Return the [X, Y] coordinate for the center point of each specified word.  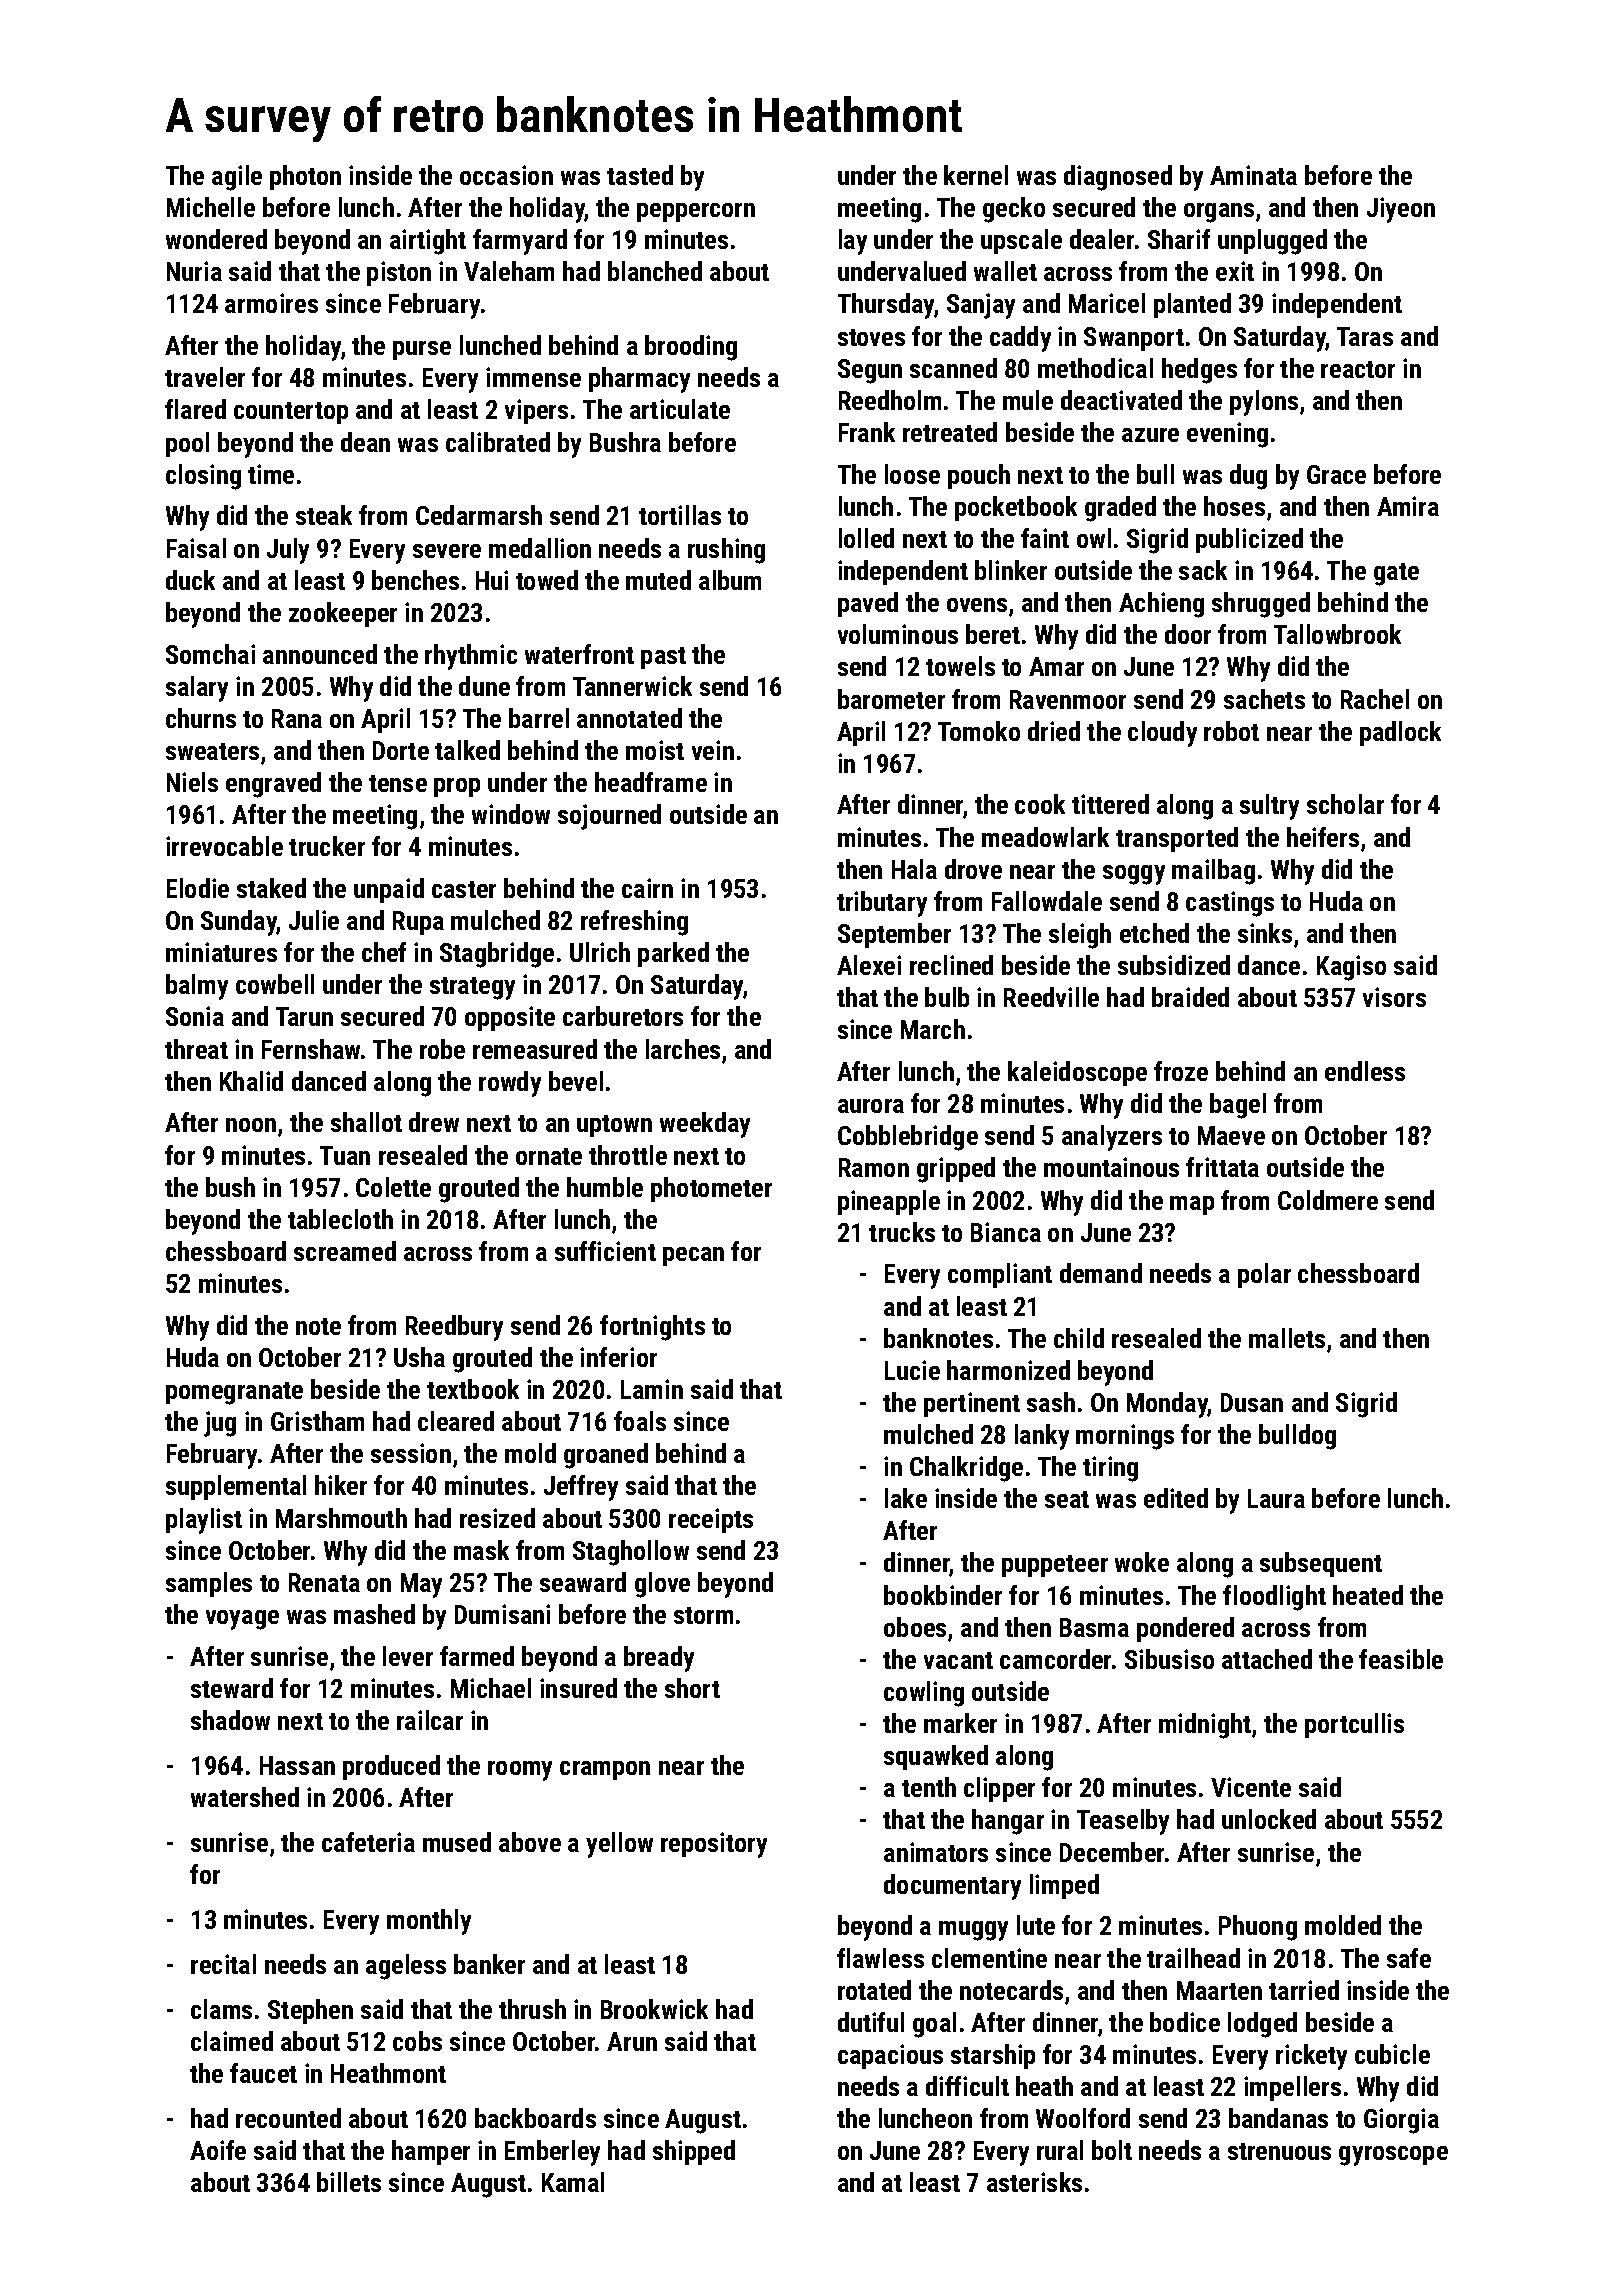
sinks [1265, 933]
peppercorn [696, 212]
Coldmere [1328, 1200]
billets [349, 2182]
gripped [956, 1170]
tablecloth [340, 1219]
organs [1219, 213]
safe [1409, 1958]
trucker [327, 846]
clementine [989, 1958]
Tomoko [979, 731]
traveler [205, 377]
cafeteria [368, 1842]
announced [320, 654]
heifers [1323, 837]
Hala [914, 869]
